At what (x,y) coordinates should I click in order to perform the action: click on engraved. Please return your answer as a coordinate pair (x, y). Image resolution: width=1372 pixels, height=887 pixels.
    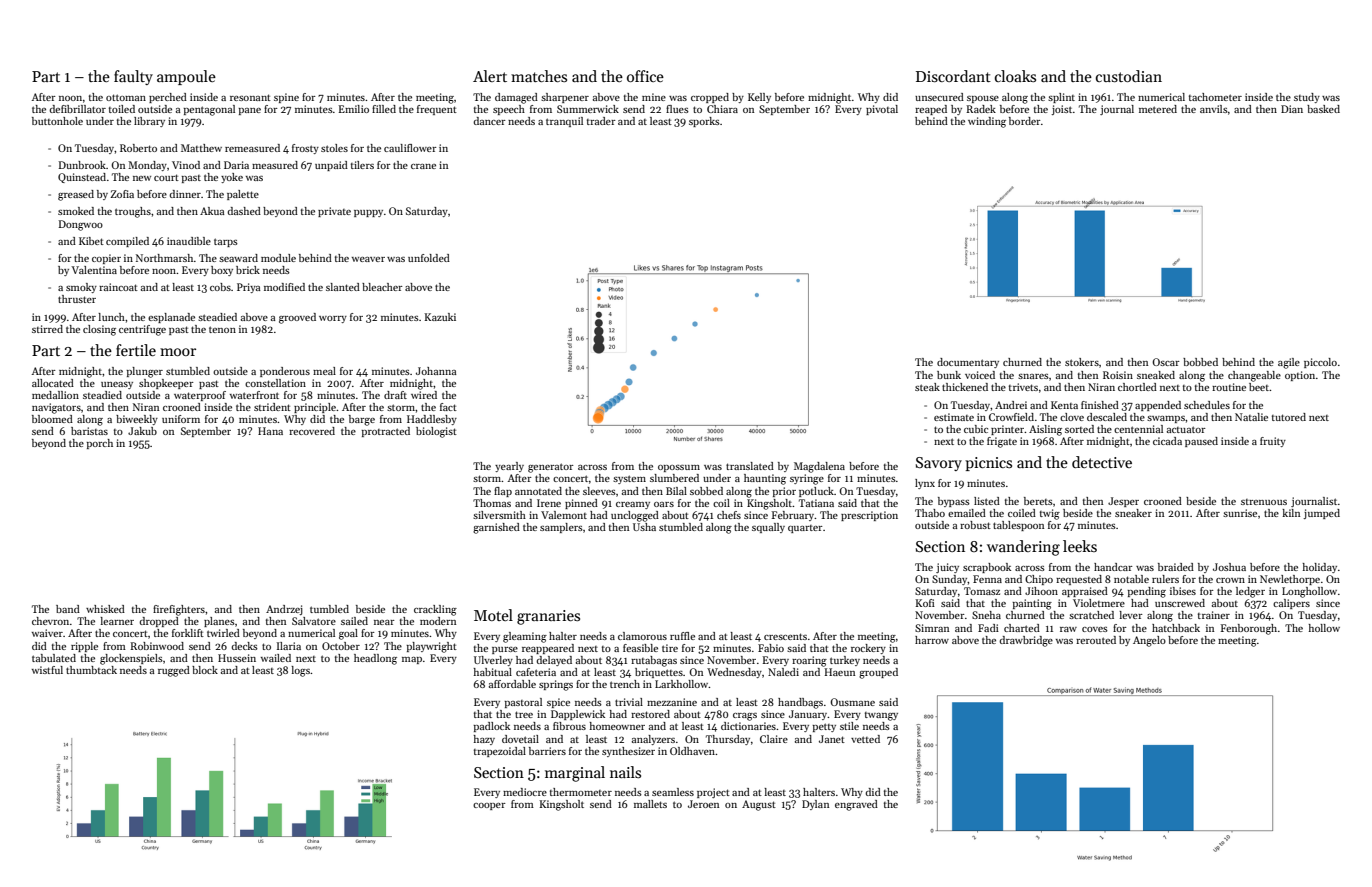
    Looking at the image, I should click on (856, 805).
